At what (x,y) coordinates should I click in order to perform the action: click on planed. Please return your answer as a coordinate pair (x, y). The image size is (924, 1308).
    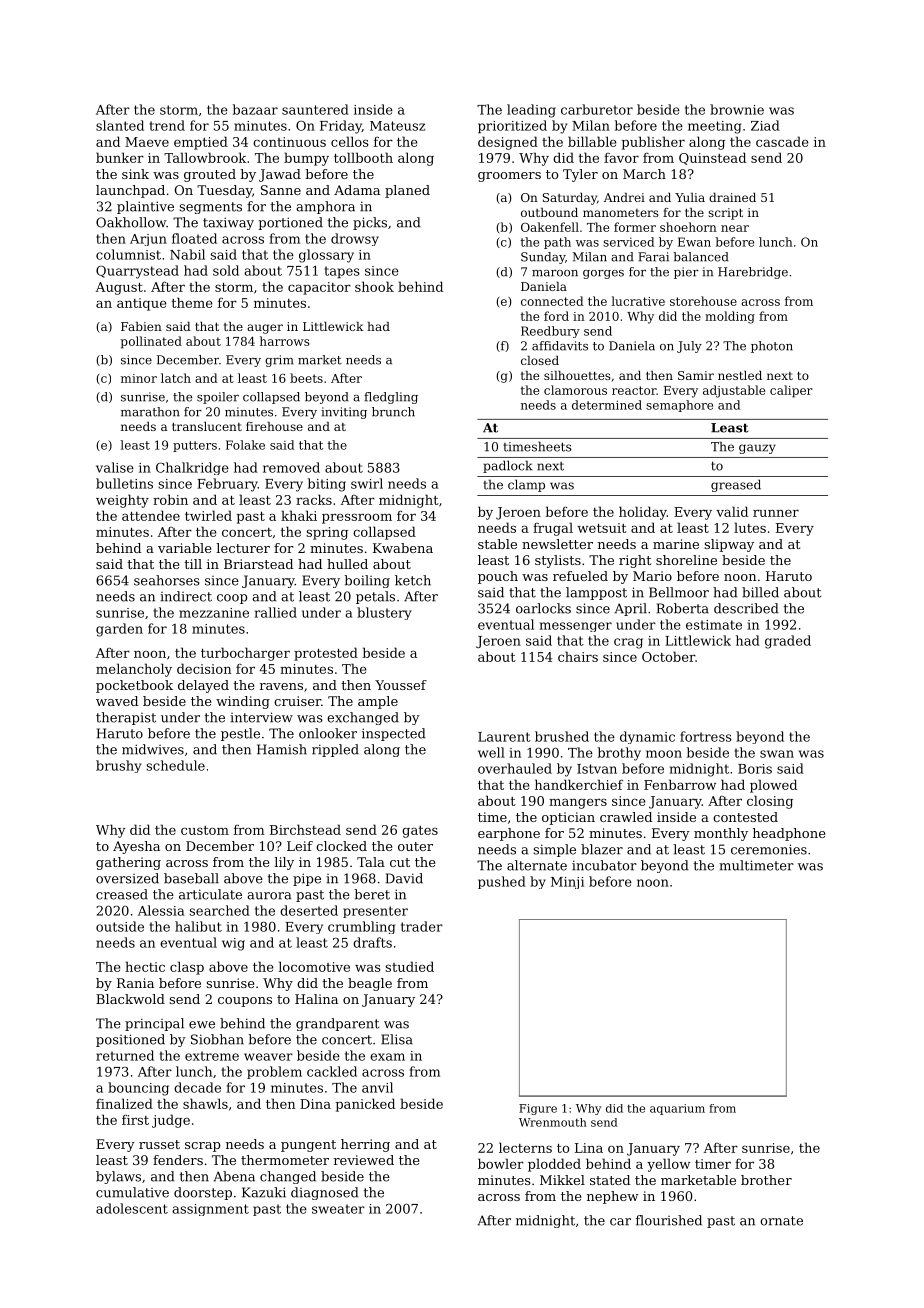
    Looking at the image, I should click on (407, 191).
